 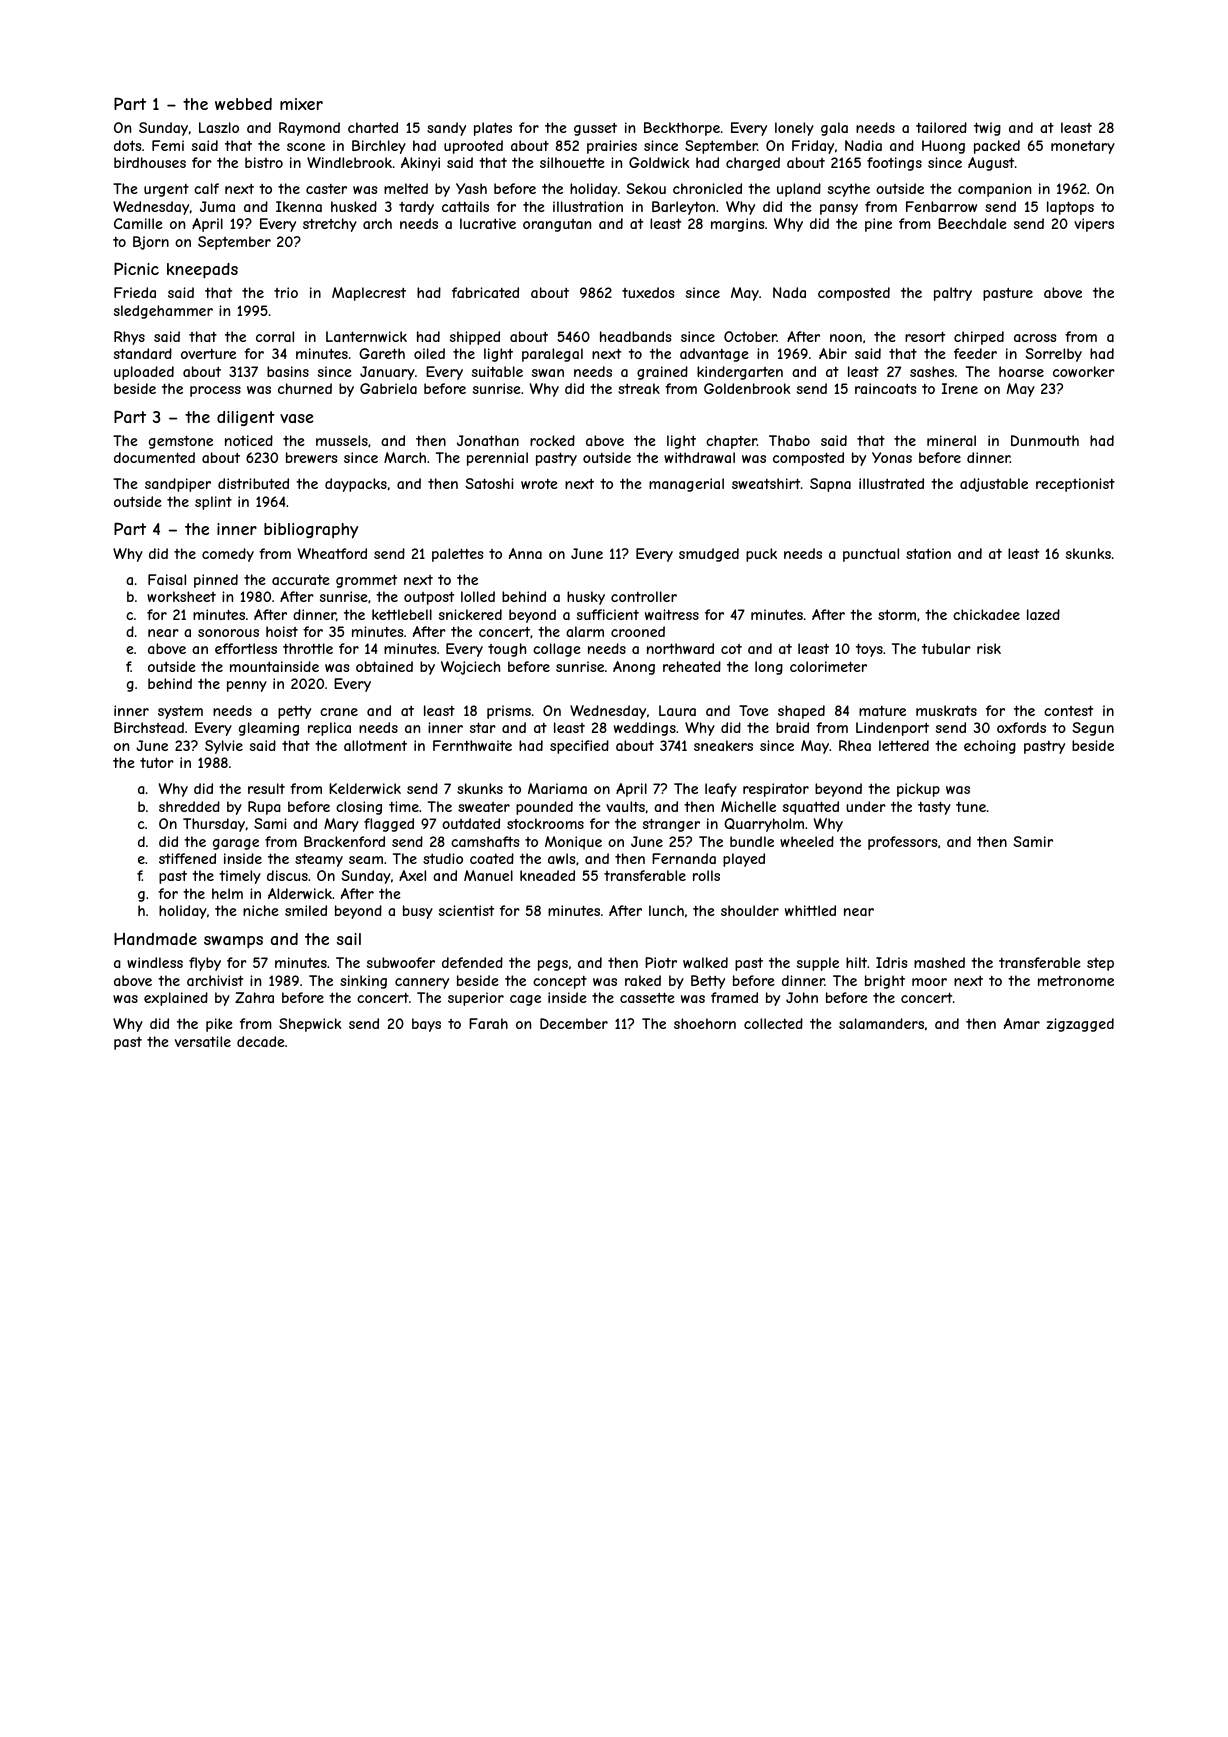 I want to click on alarm, so click(x=585, y=631).
